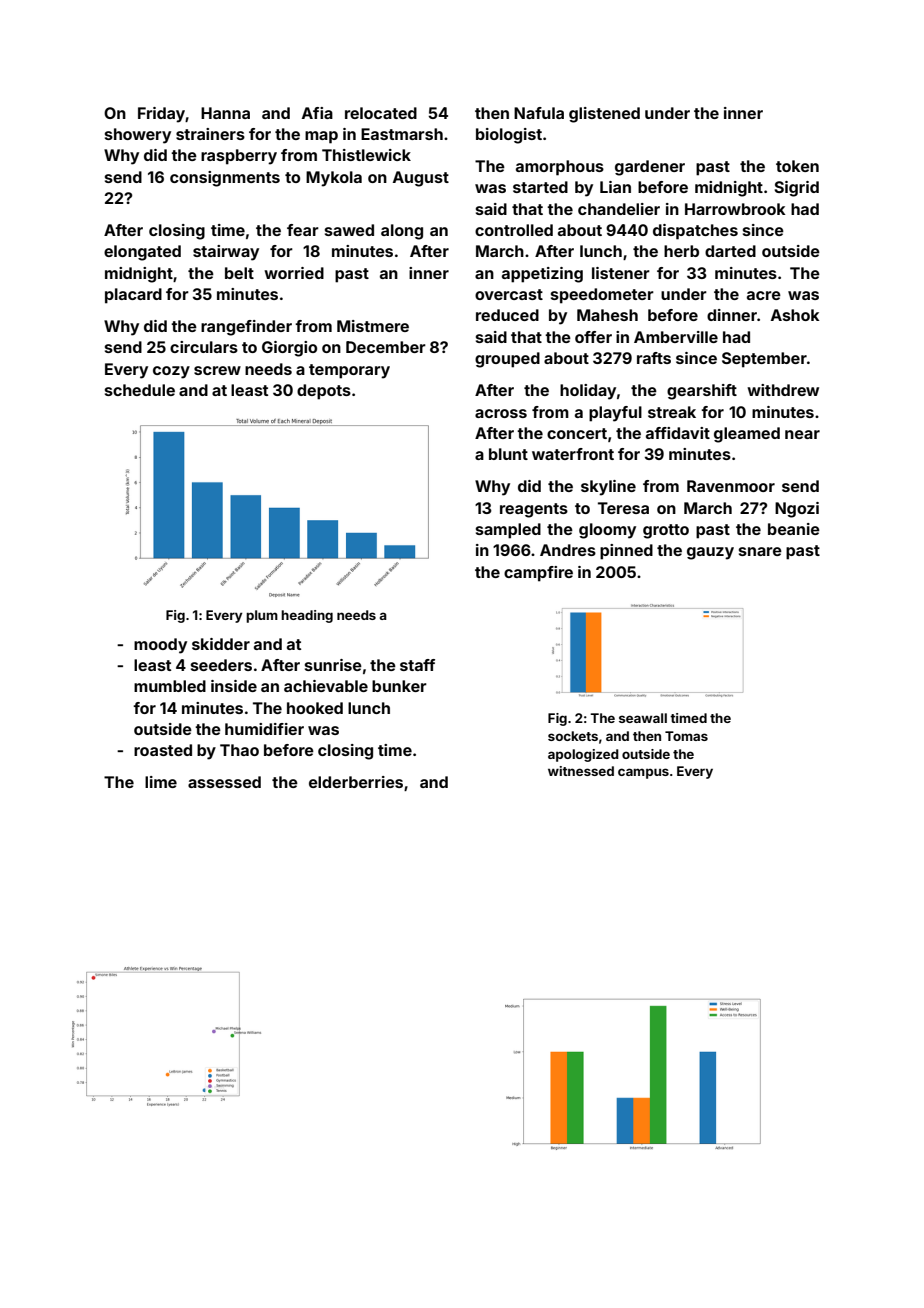 This page has width=924, height=1308. I want to click on Andres, so click(568, 550).
